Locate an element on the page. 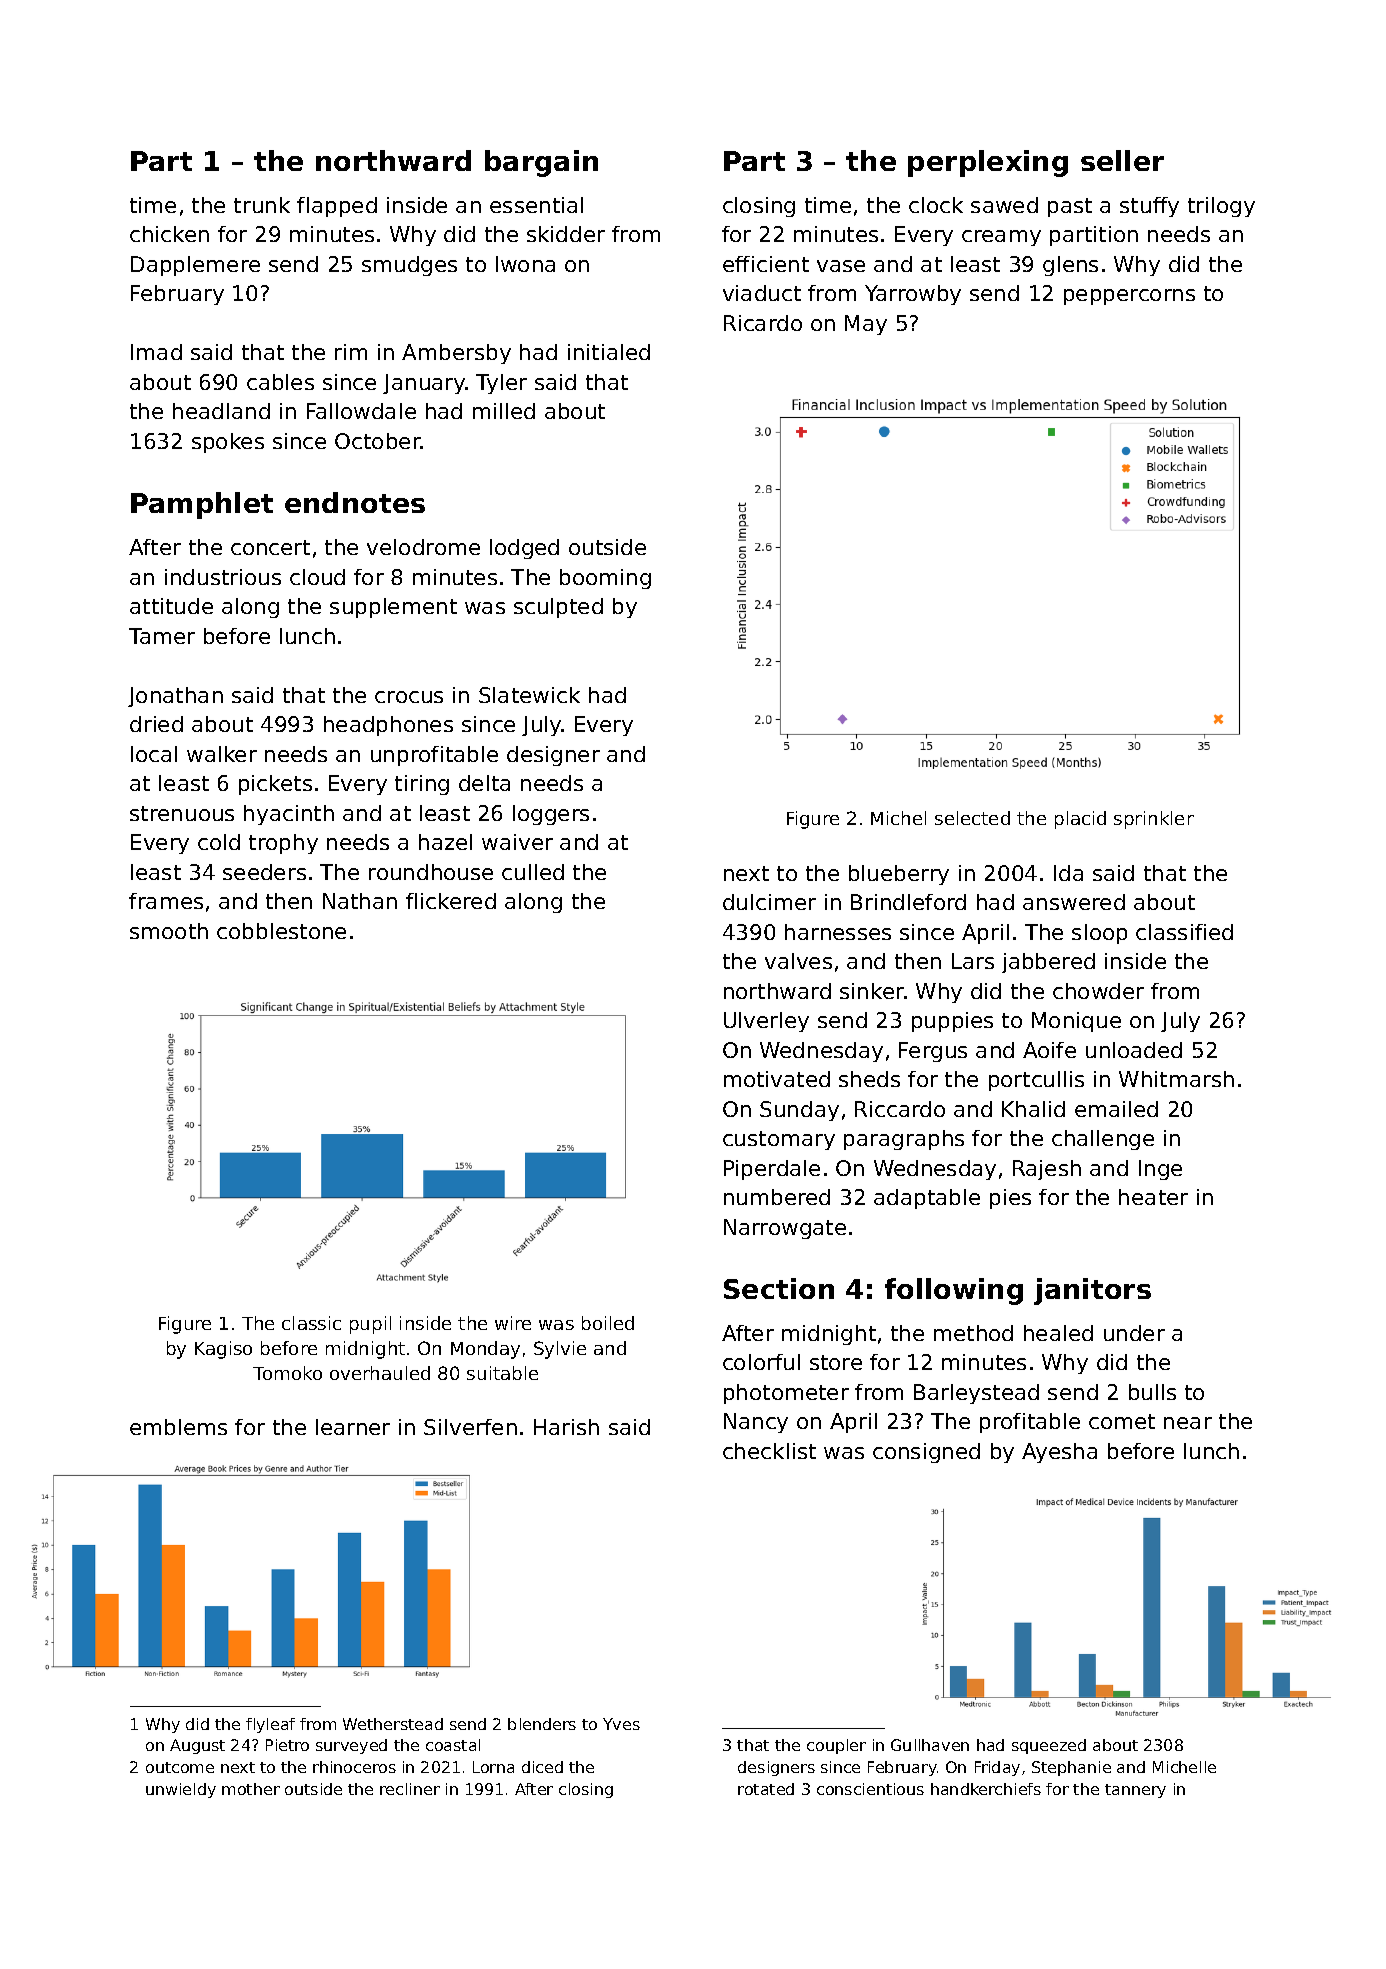  comet is located at coordinates (1122, 1421).
